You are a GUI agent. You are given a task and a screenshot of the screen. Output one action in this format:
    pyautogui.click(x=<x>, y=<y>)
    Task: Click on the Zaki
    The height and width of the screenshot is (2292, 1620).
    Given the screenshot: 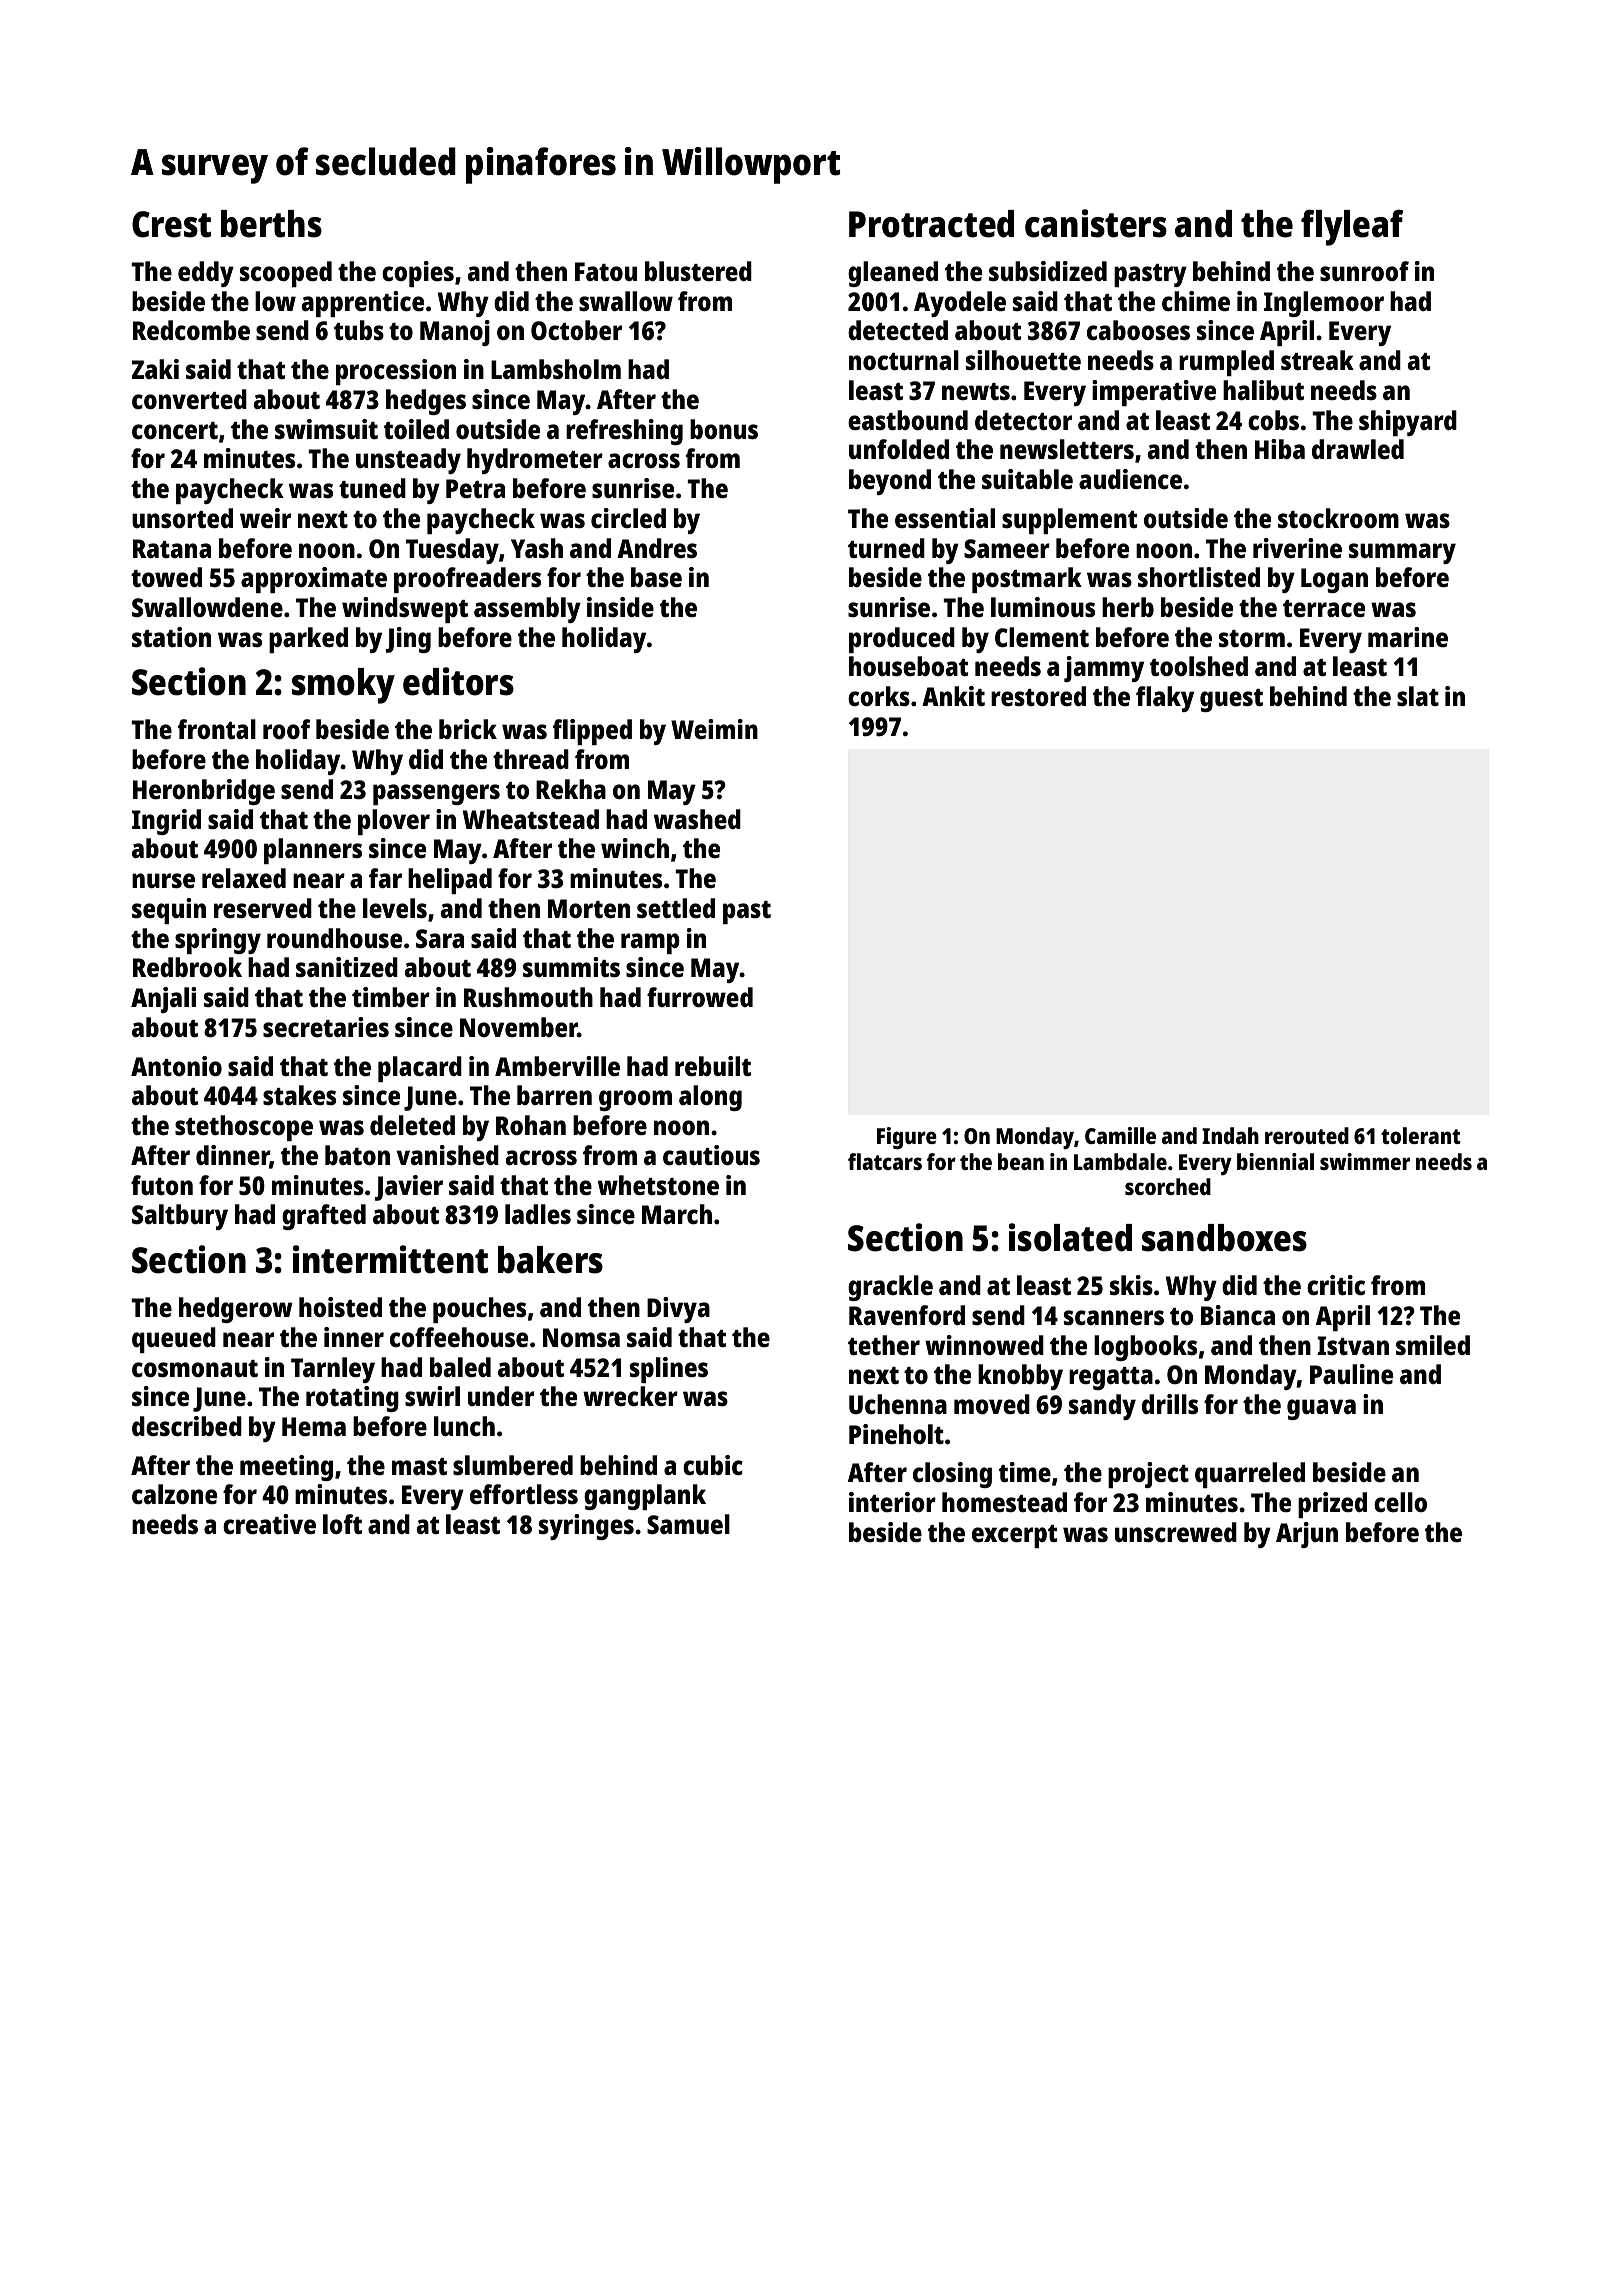 What is the action you would take?
    pyautogui.click(x=155, y=369)
